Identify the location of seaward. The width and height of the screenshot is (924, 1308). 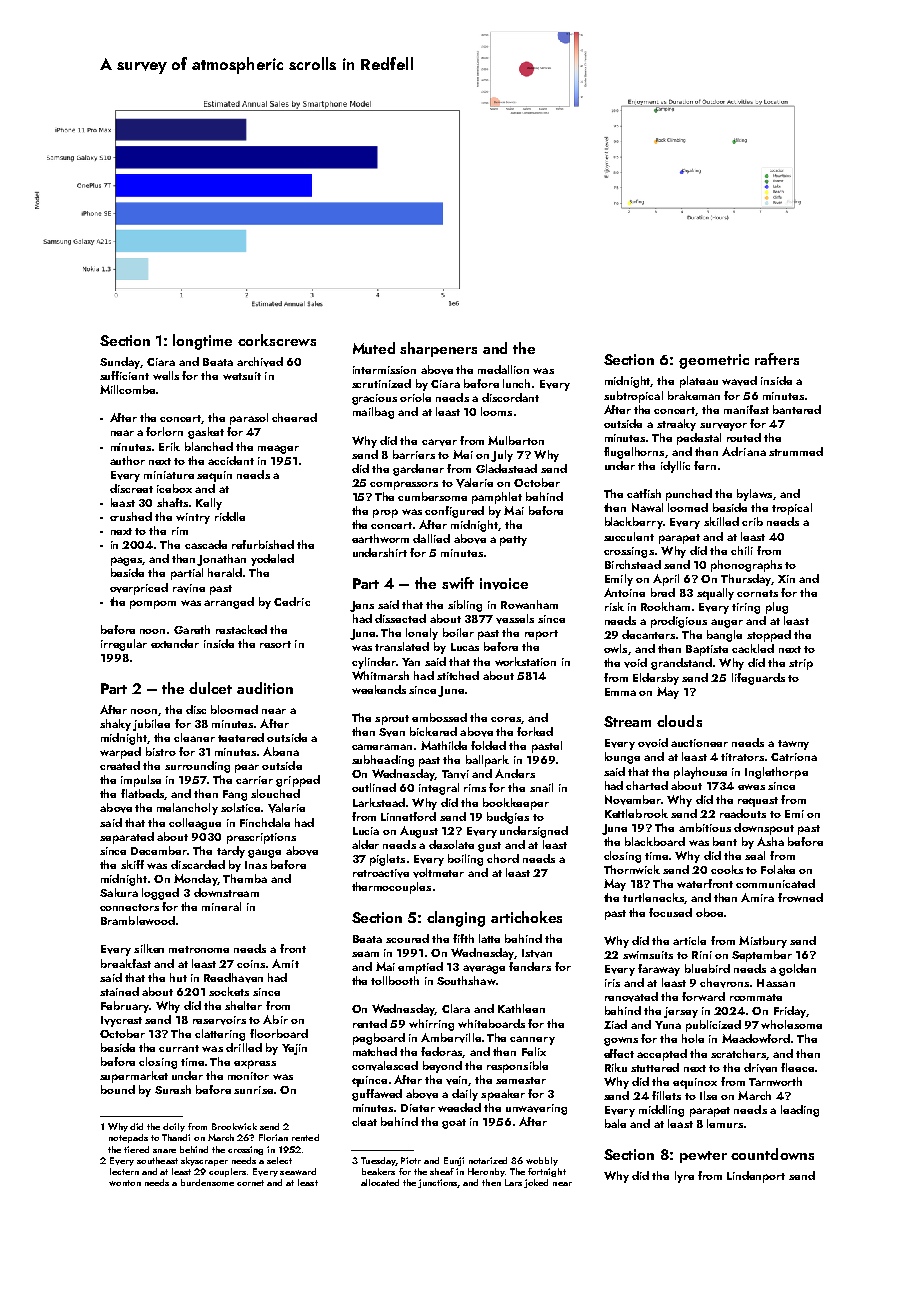
(298, 1171).
